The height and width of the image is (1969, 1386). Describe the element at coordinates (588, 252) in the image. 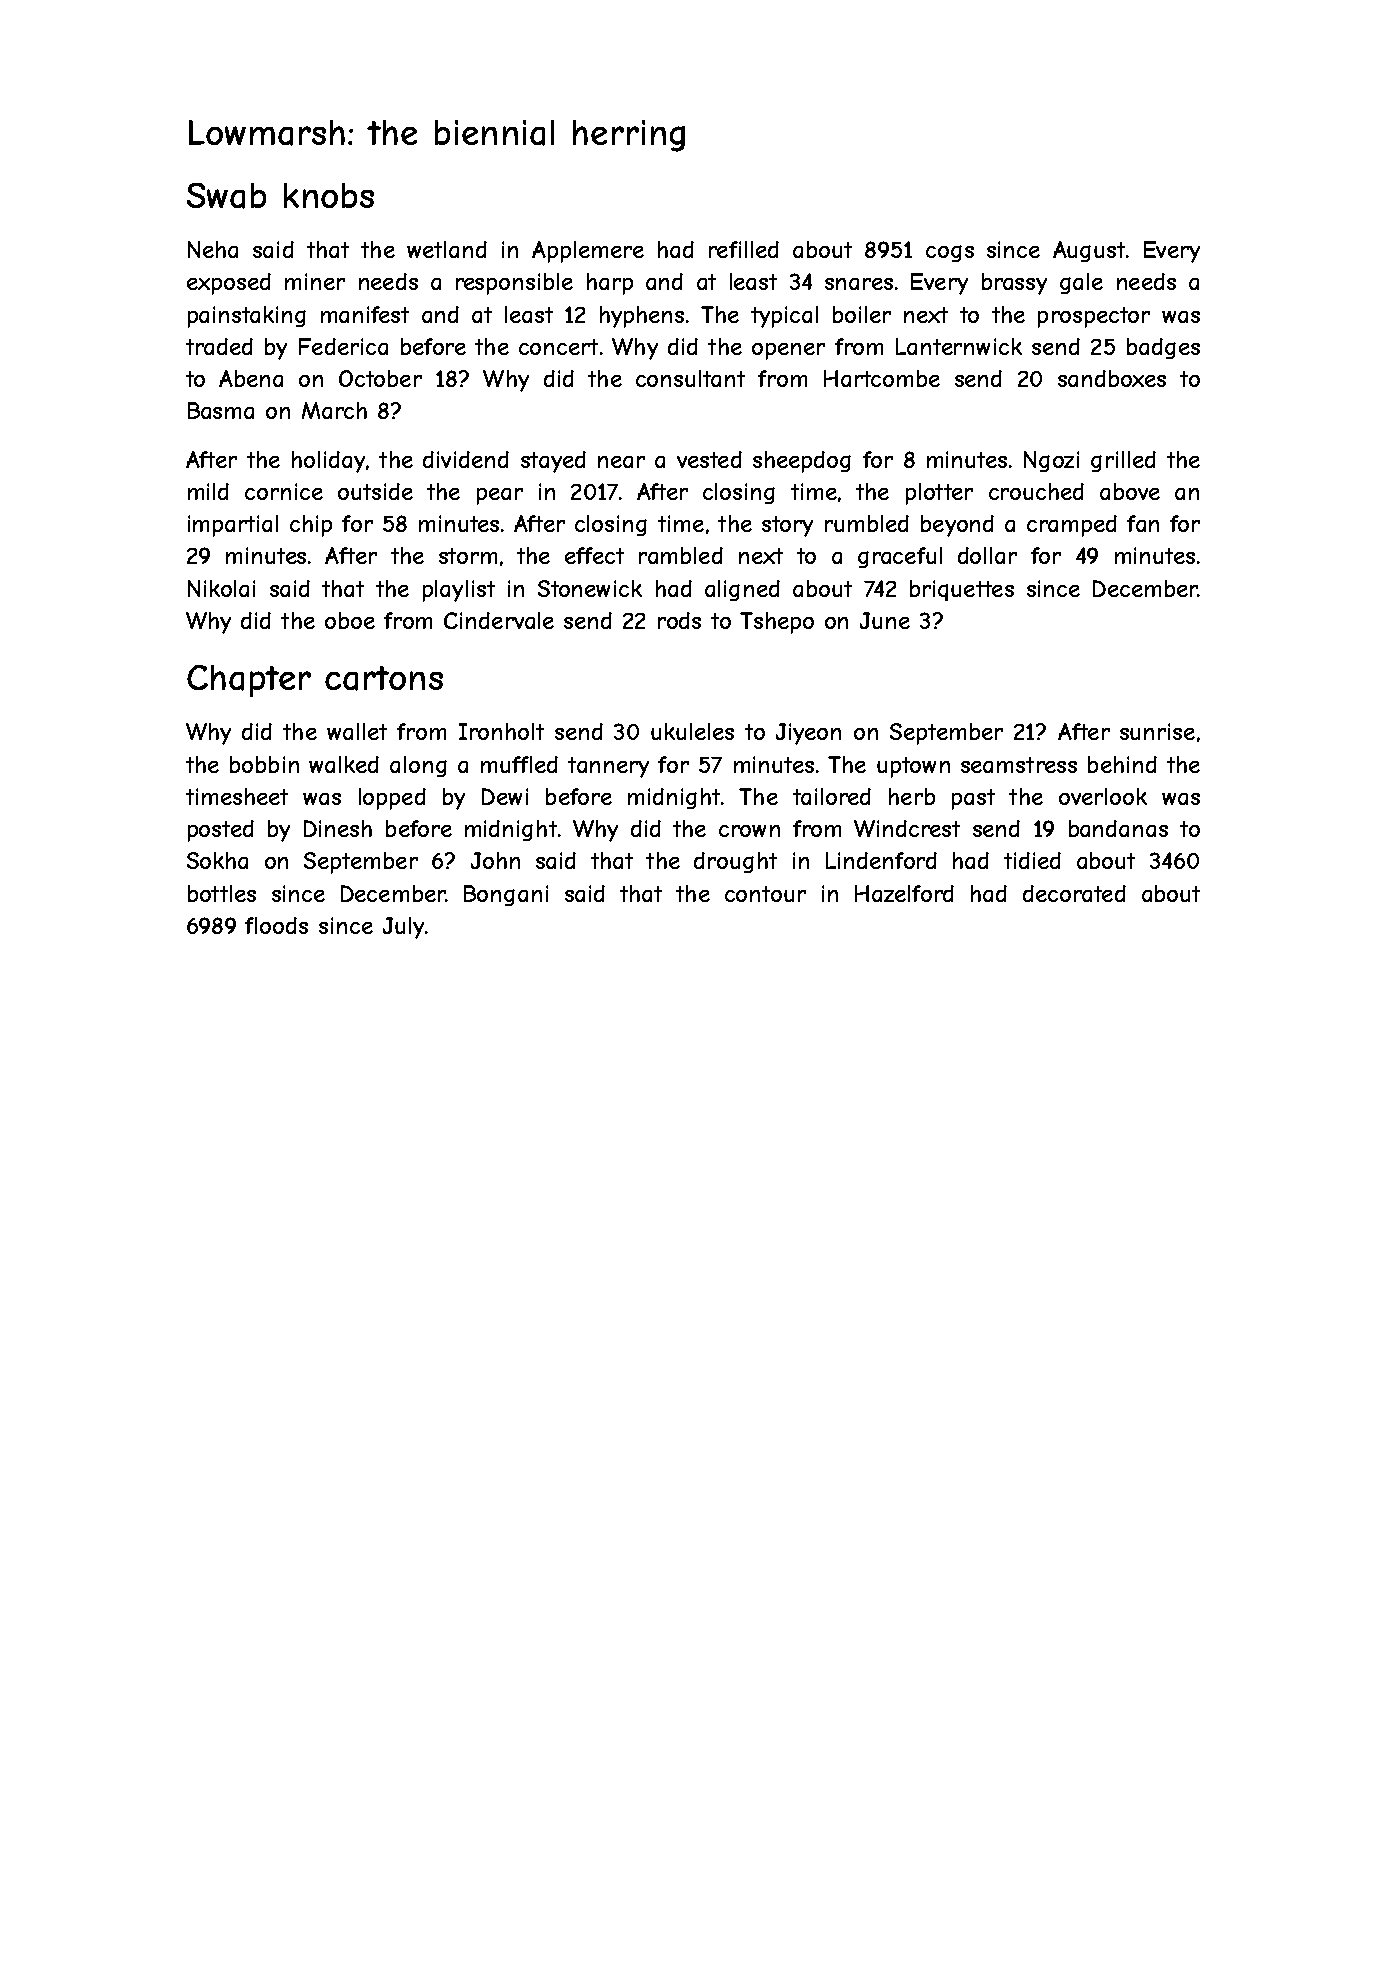

I see `Applemere` at that location.
